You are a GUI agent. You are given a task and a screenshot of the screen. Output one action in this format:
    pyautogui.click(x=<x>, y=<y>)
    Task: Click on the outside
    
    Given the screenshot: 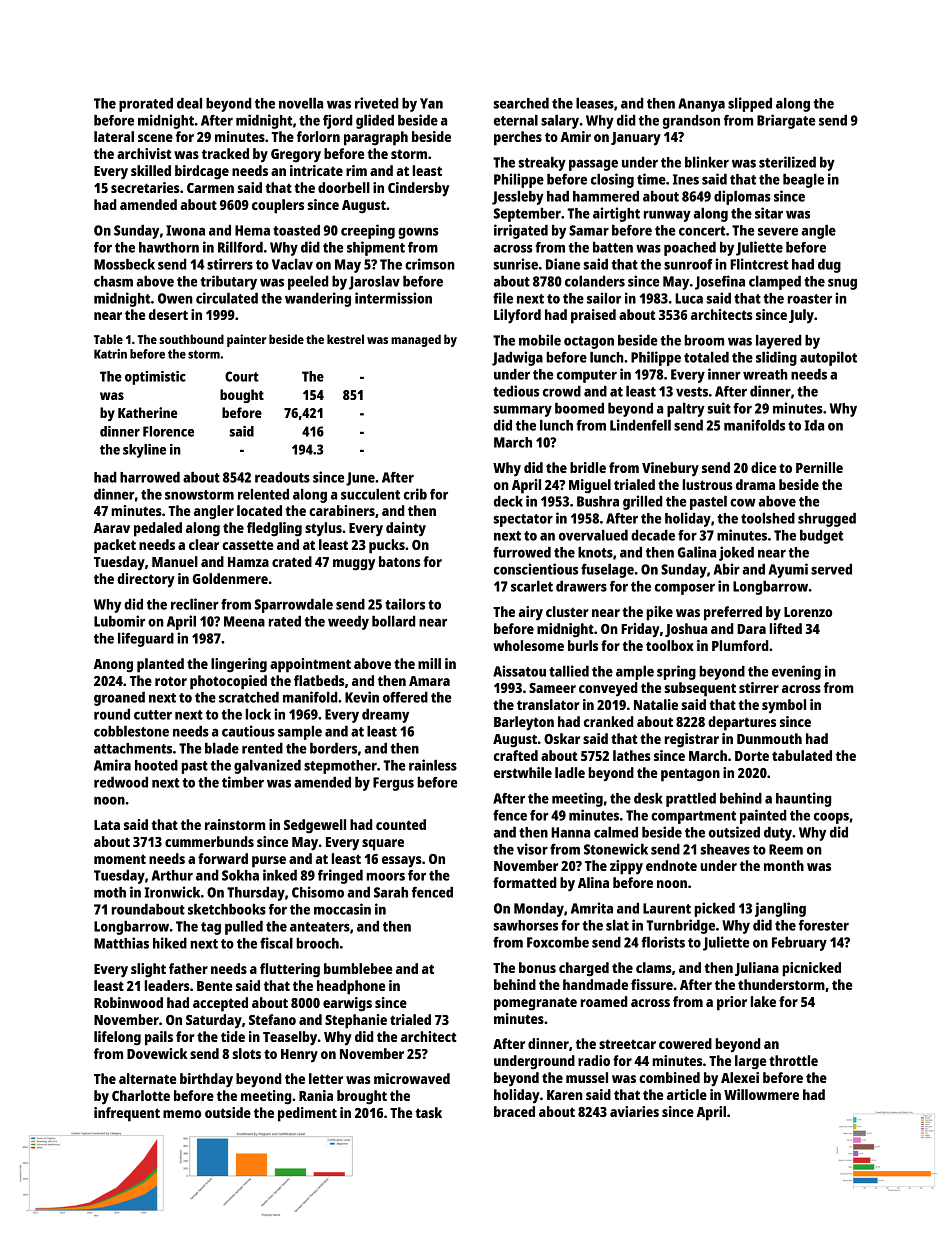 What is the action you would take?
    pyautogui.click(x=228, y=1112)
